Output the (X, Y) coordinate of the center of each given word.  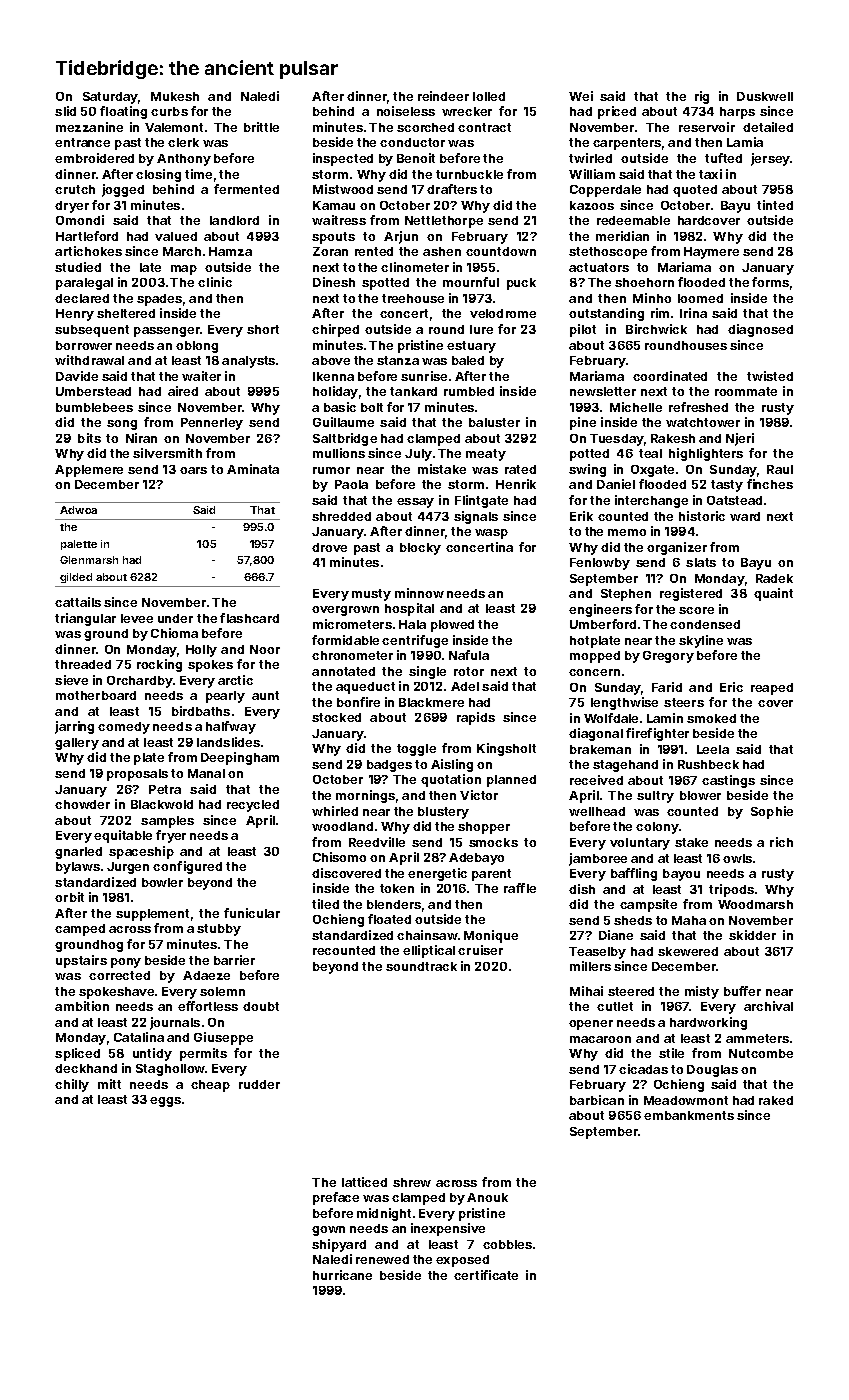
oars (193, 470)
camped (80, 930)
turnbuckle (469, 174)
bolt (372, 407)
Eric (731, 687)
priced (617, 112)
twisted (770, 376)
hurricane (342, 1275)
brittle (261, 127)
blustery (443, 813)
